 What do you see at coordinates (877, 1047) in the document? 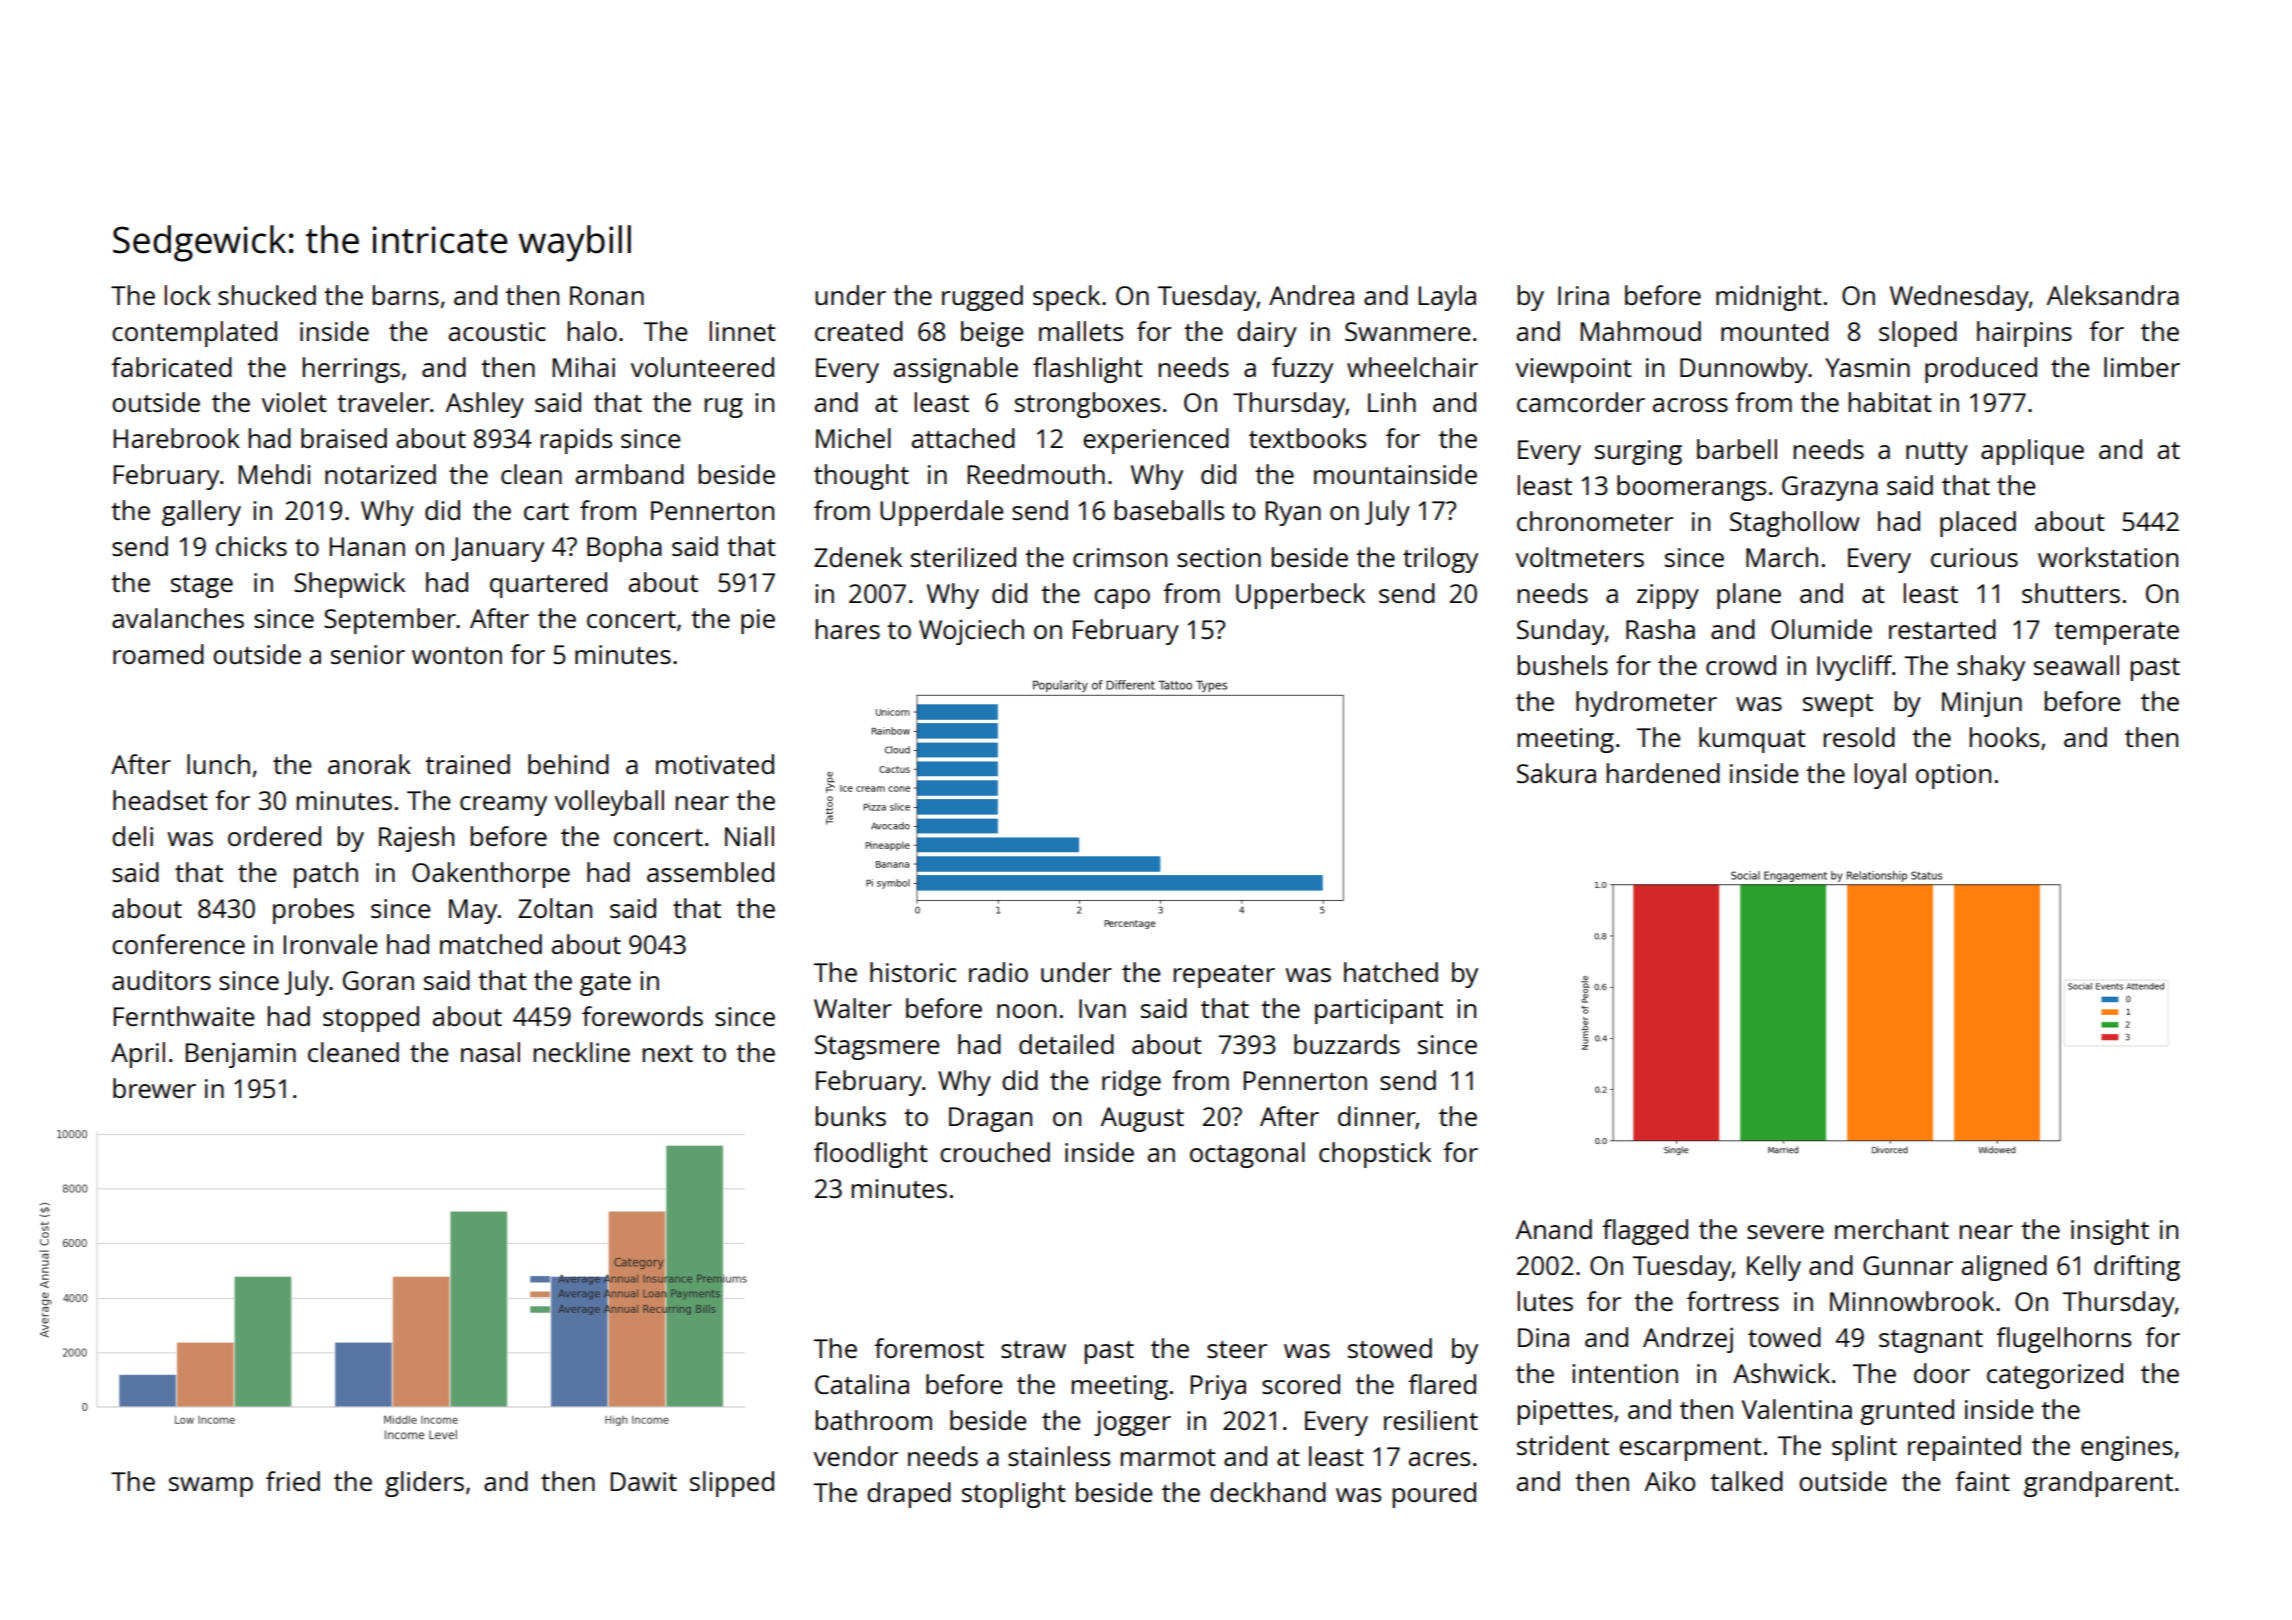
I see `Stagsmere` at bounding box center [877, 1047].
